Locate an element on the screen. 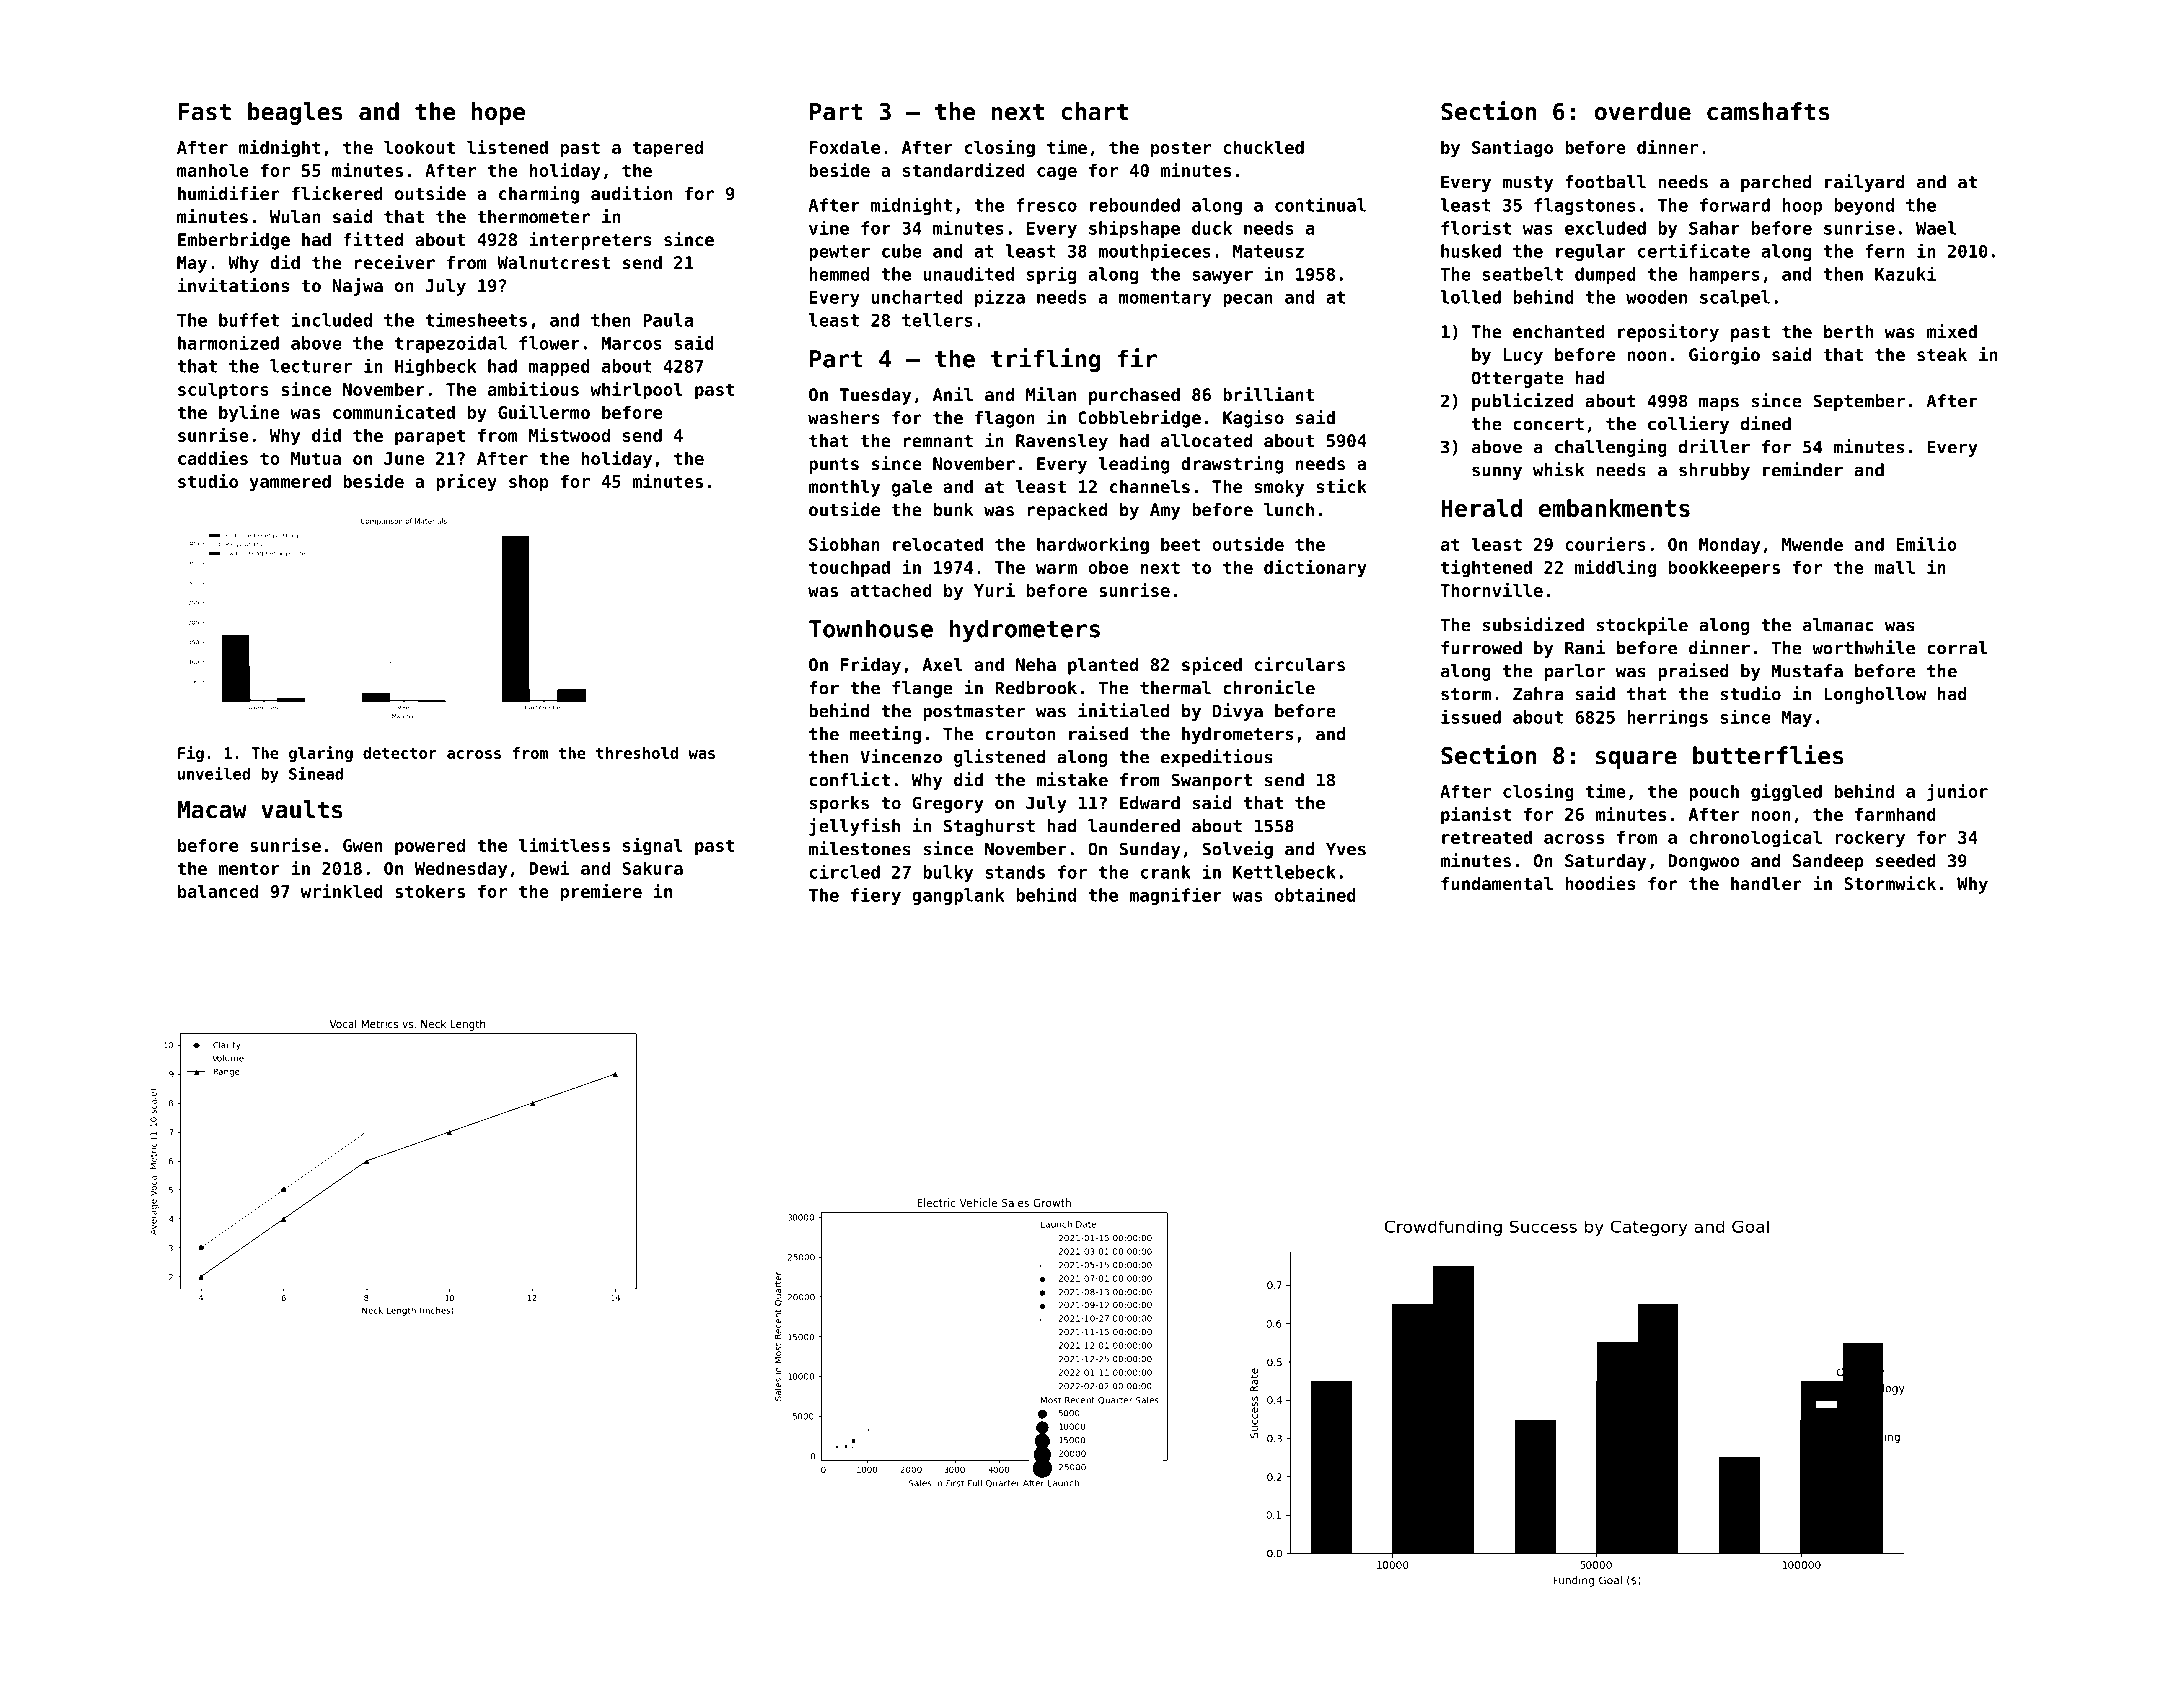 This screenshot has height=1683, width=2178. gangplank is located at coordinates (958, 896).
